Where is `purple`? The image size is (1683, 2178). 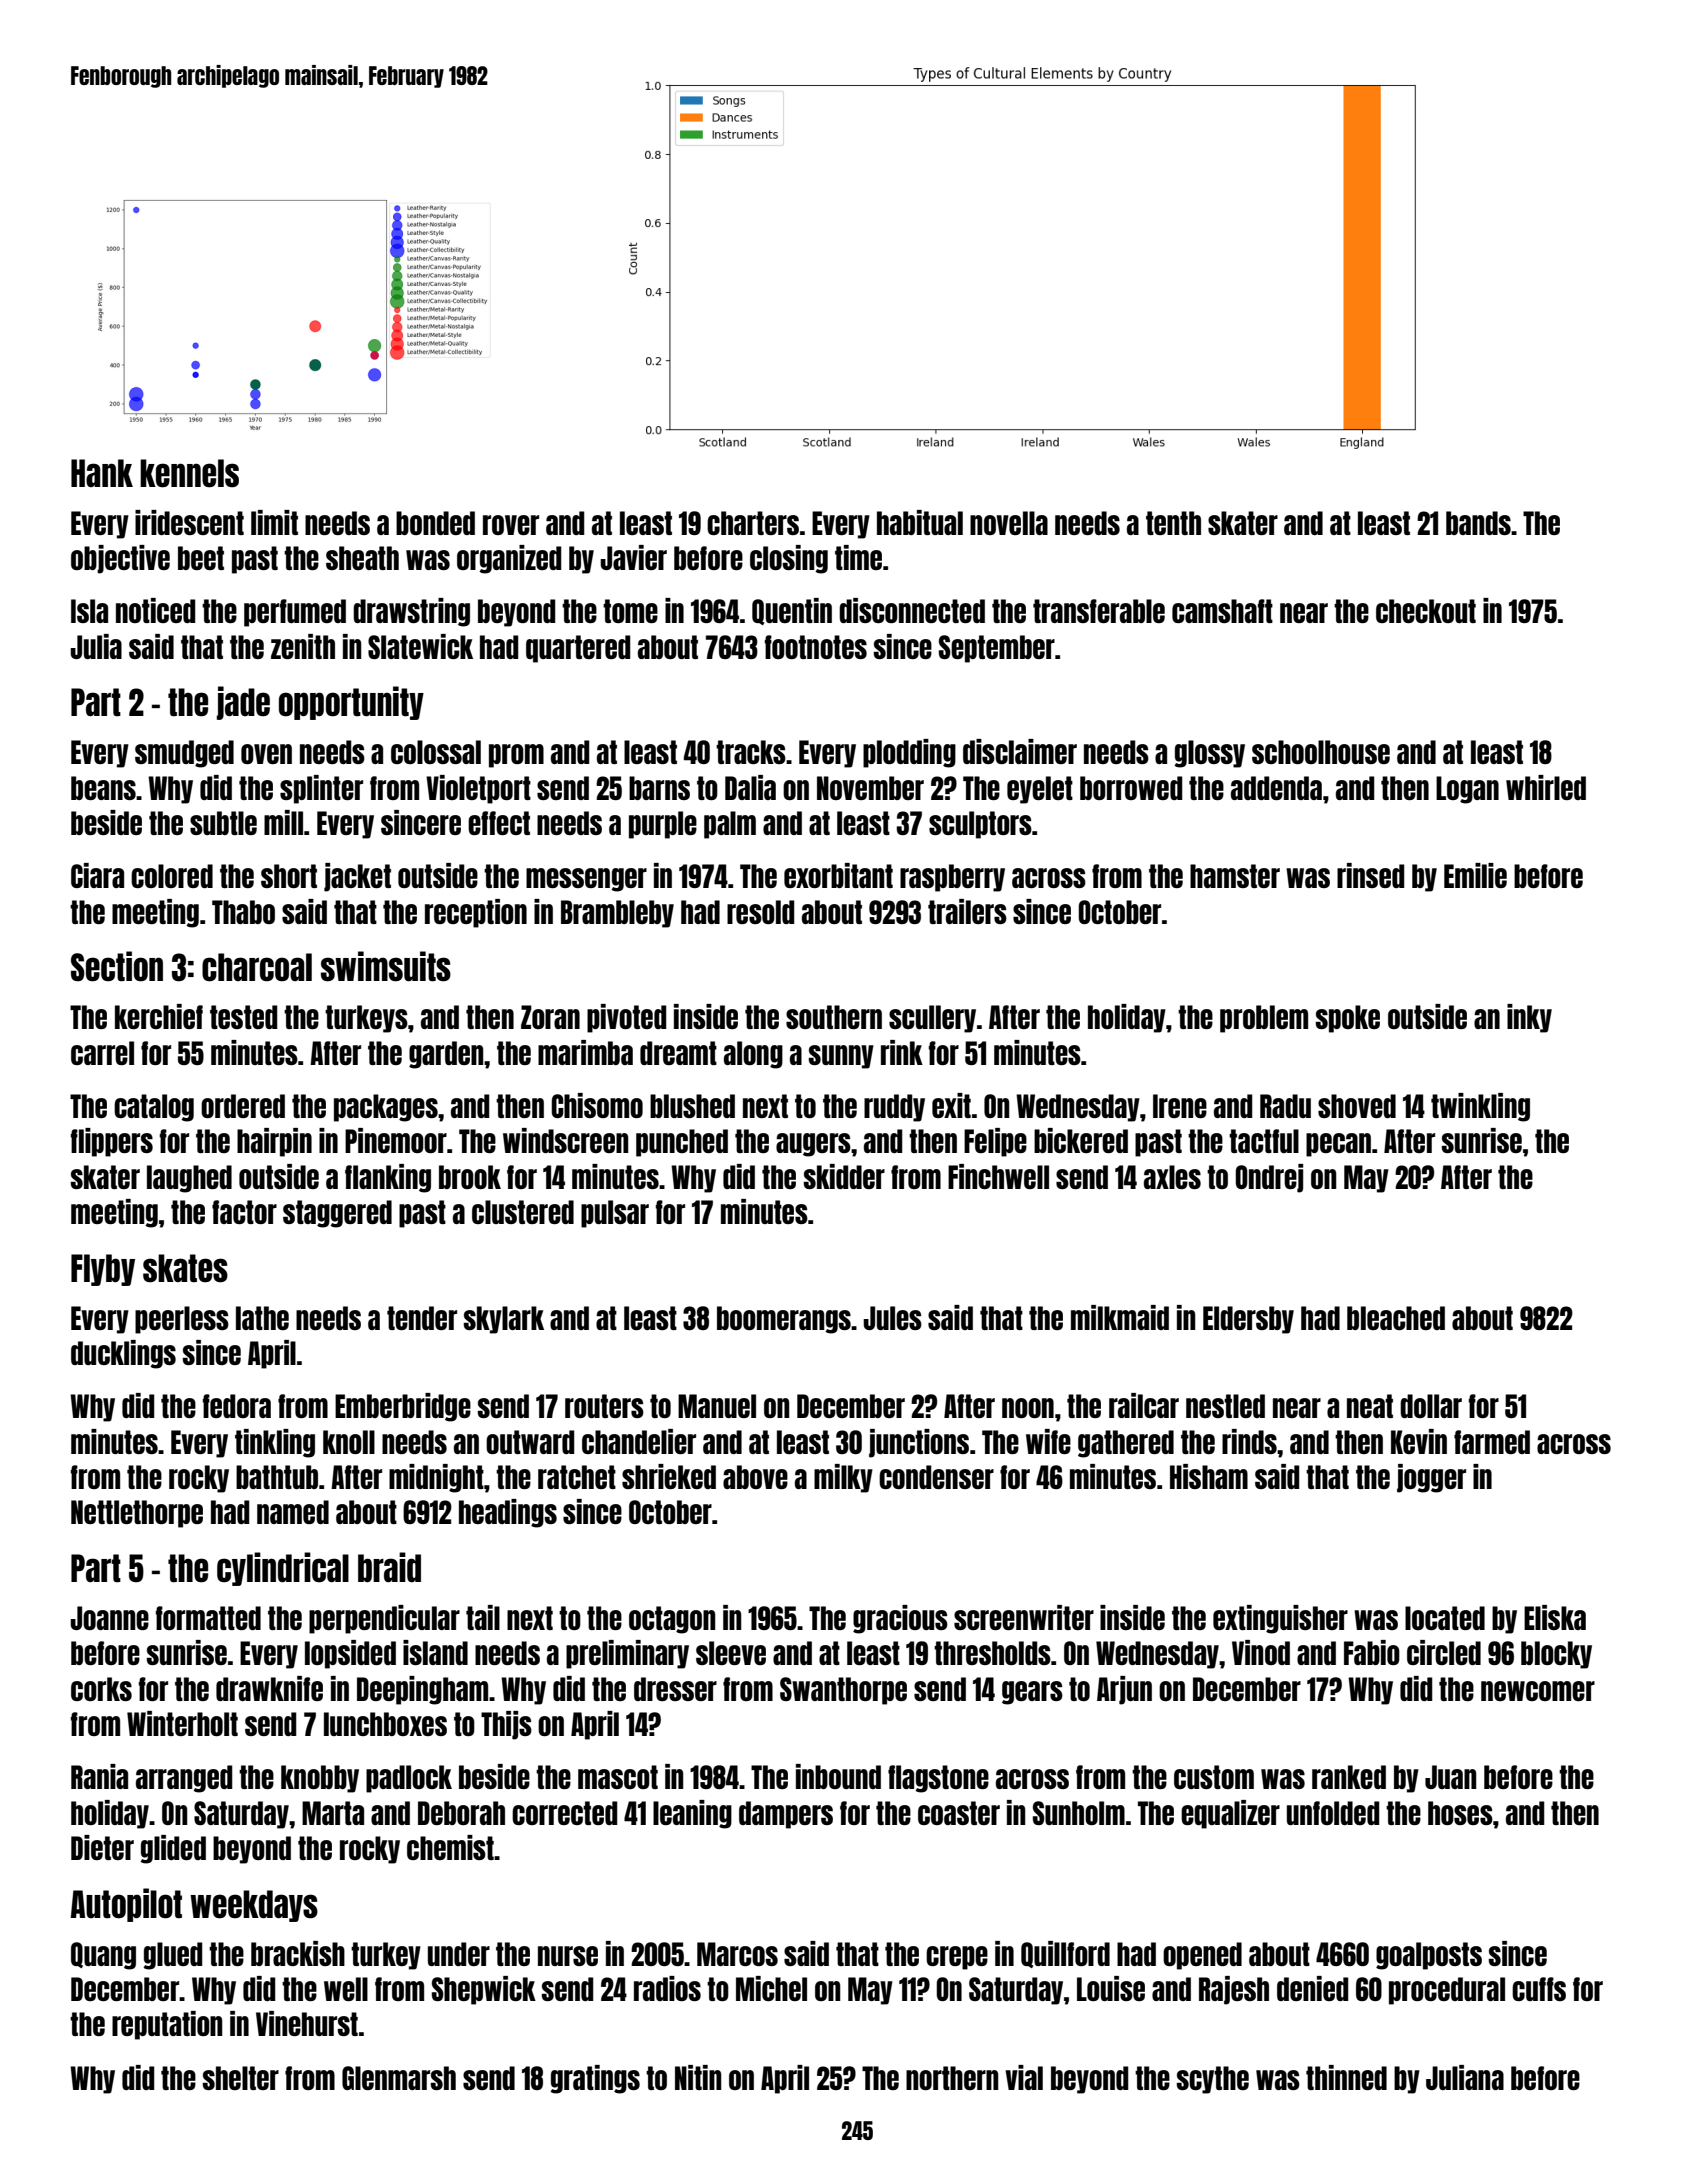
purple is located at coordinates (663, 825).
